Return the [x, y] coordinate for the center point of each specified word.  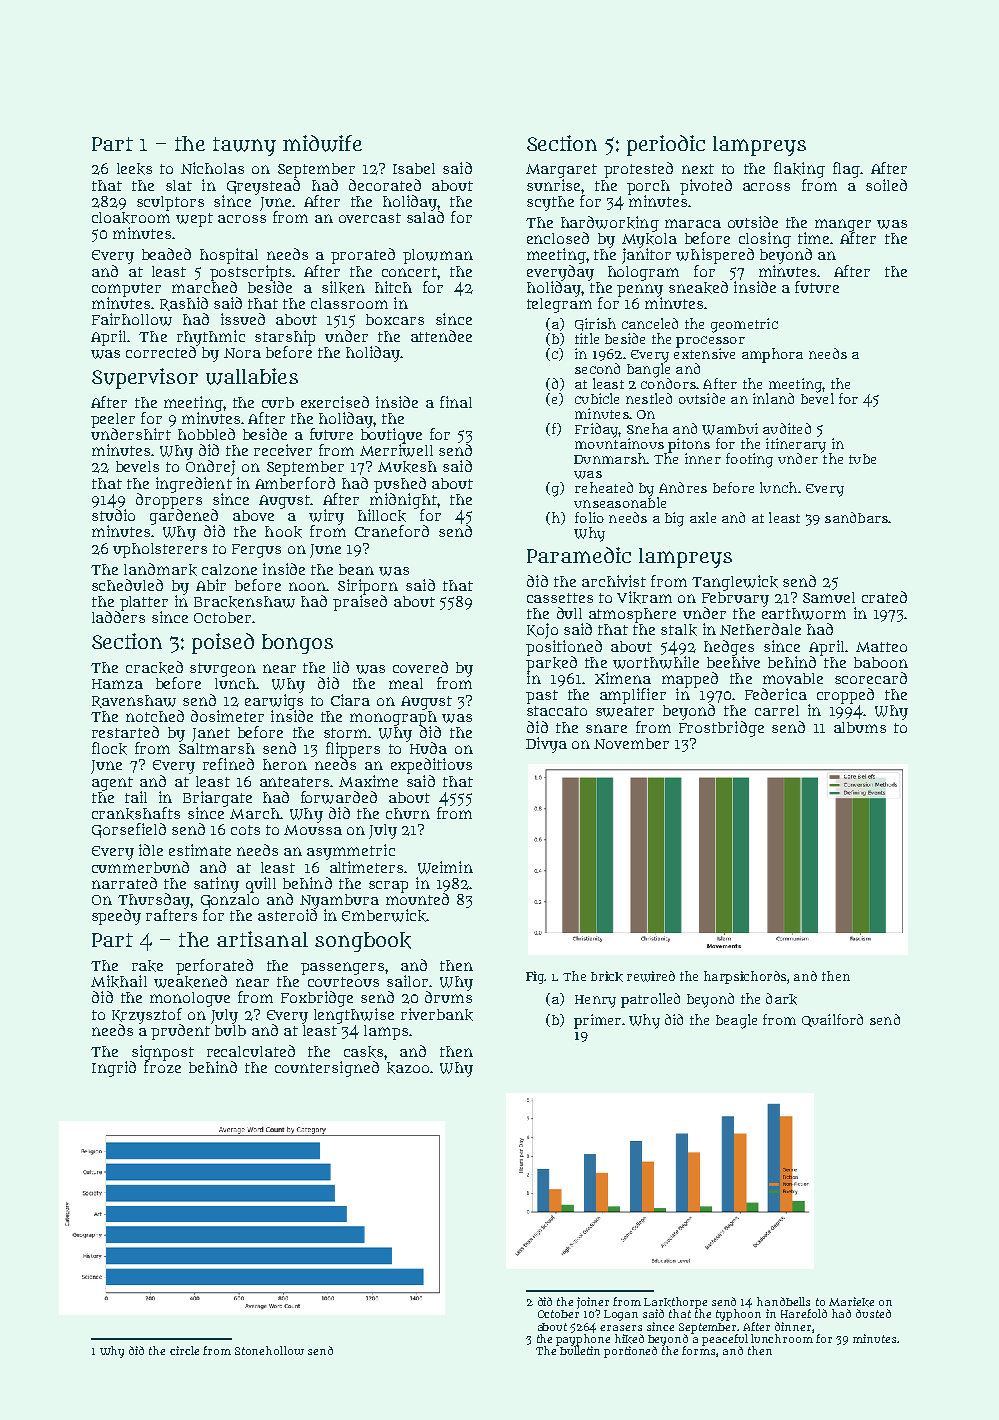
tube [862, 459]
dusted [873, 1313]
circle [184, 1350]
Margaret [561, 171]
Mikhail [119, 981]
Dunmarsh [610, 458]
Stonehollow [269, 1350]
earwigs [274, 702]
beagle [736, 1021]
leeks [134, 169]
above [253, 515]
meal [406, 683]
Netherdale [760, 629]
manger [843, 225]
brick [607, 976]
